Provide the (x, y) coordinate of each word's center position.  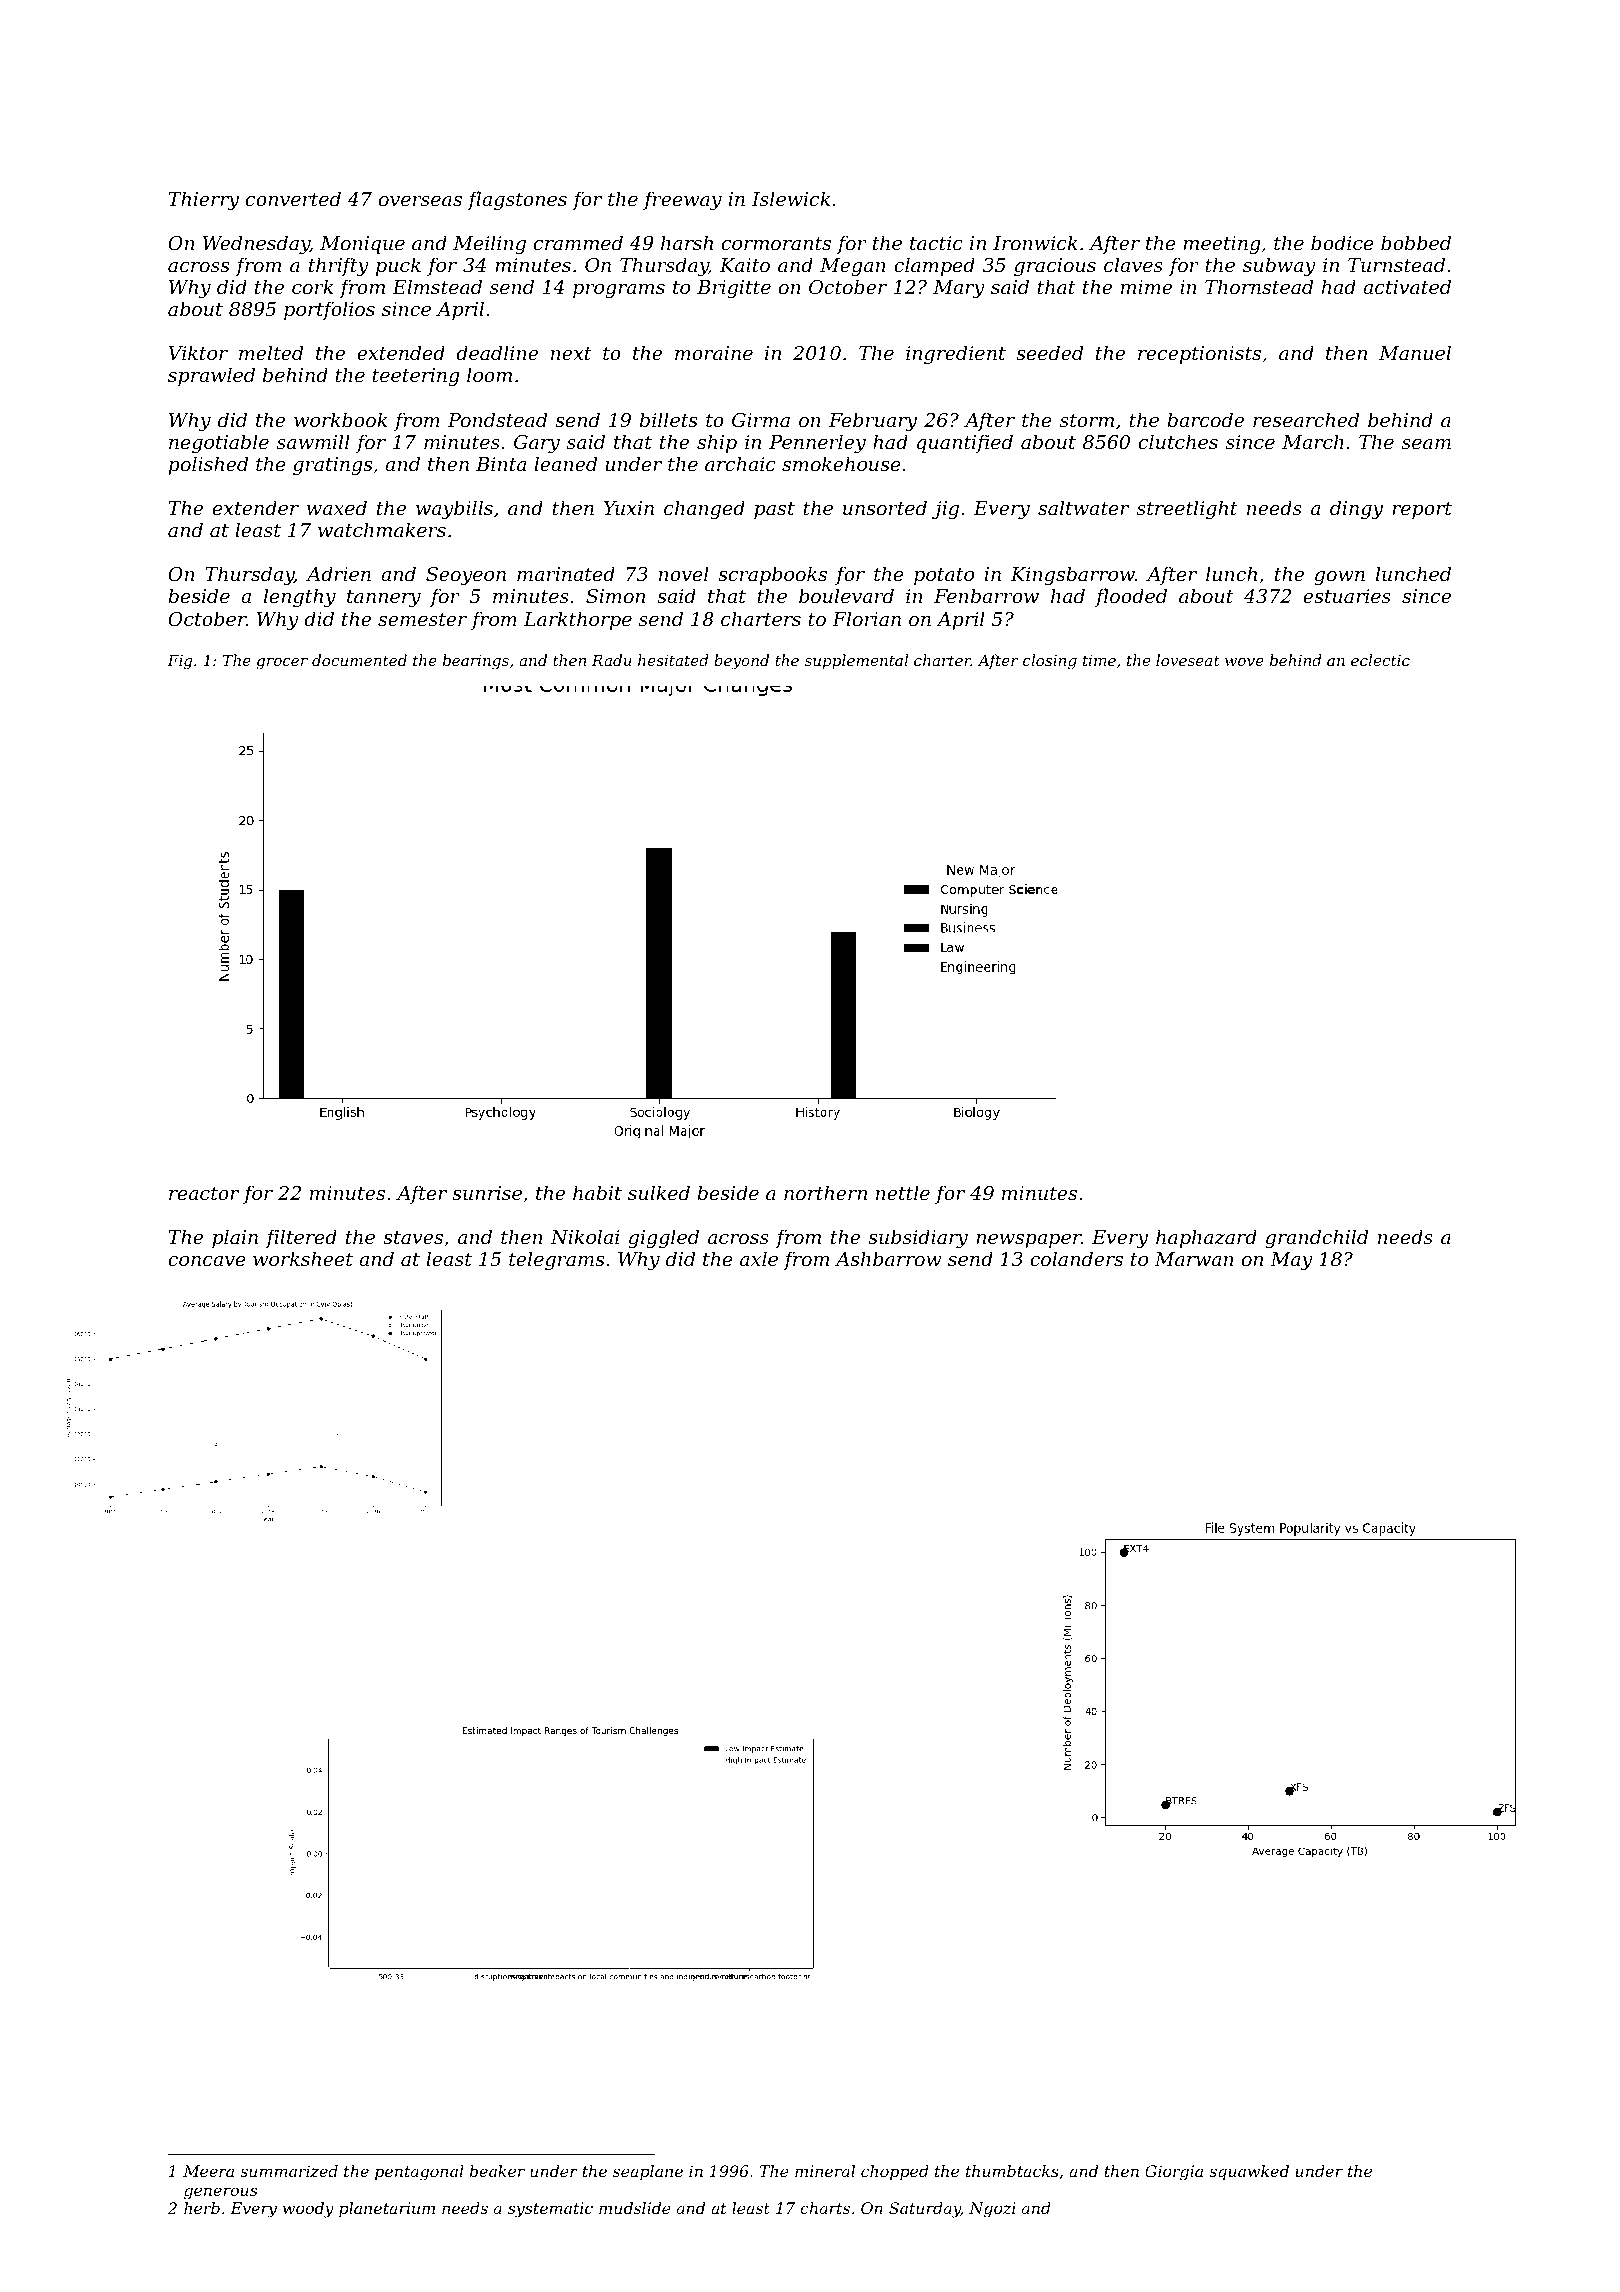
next (571, 353)
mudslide (635, 2208)
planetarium (387, 2209)
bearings (476, 662)
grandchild (1316, 1238)
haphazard (1206, 1238)
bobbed (1416, 242)
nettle (903, 1192)
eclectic (1380, 660)
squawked (1249, 2173)
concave (207, 1261)
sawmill (313, 441)
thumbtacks (1012, 2171)
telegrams (556, 1260)
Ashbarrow (888, 1258)
